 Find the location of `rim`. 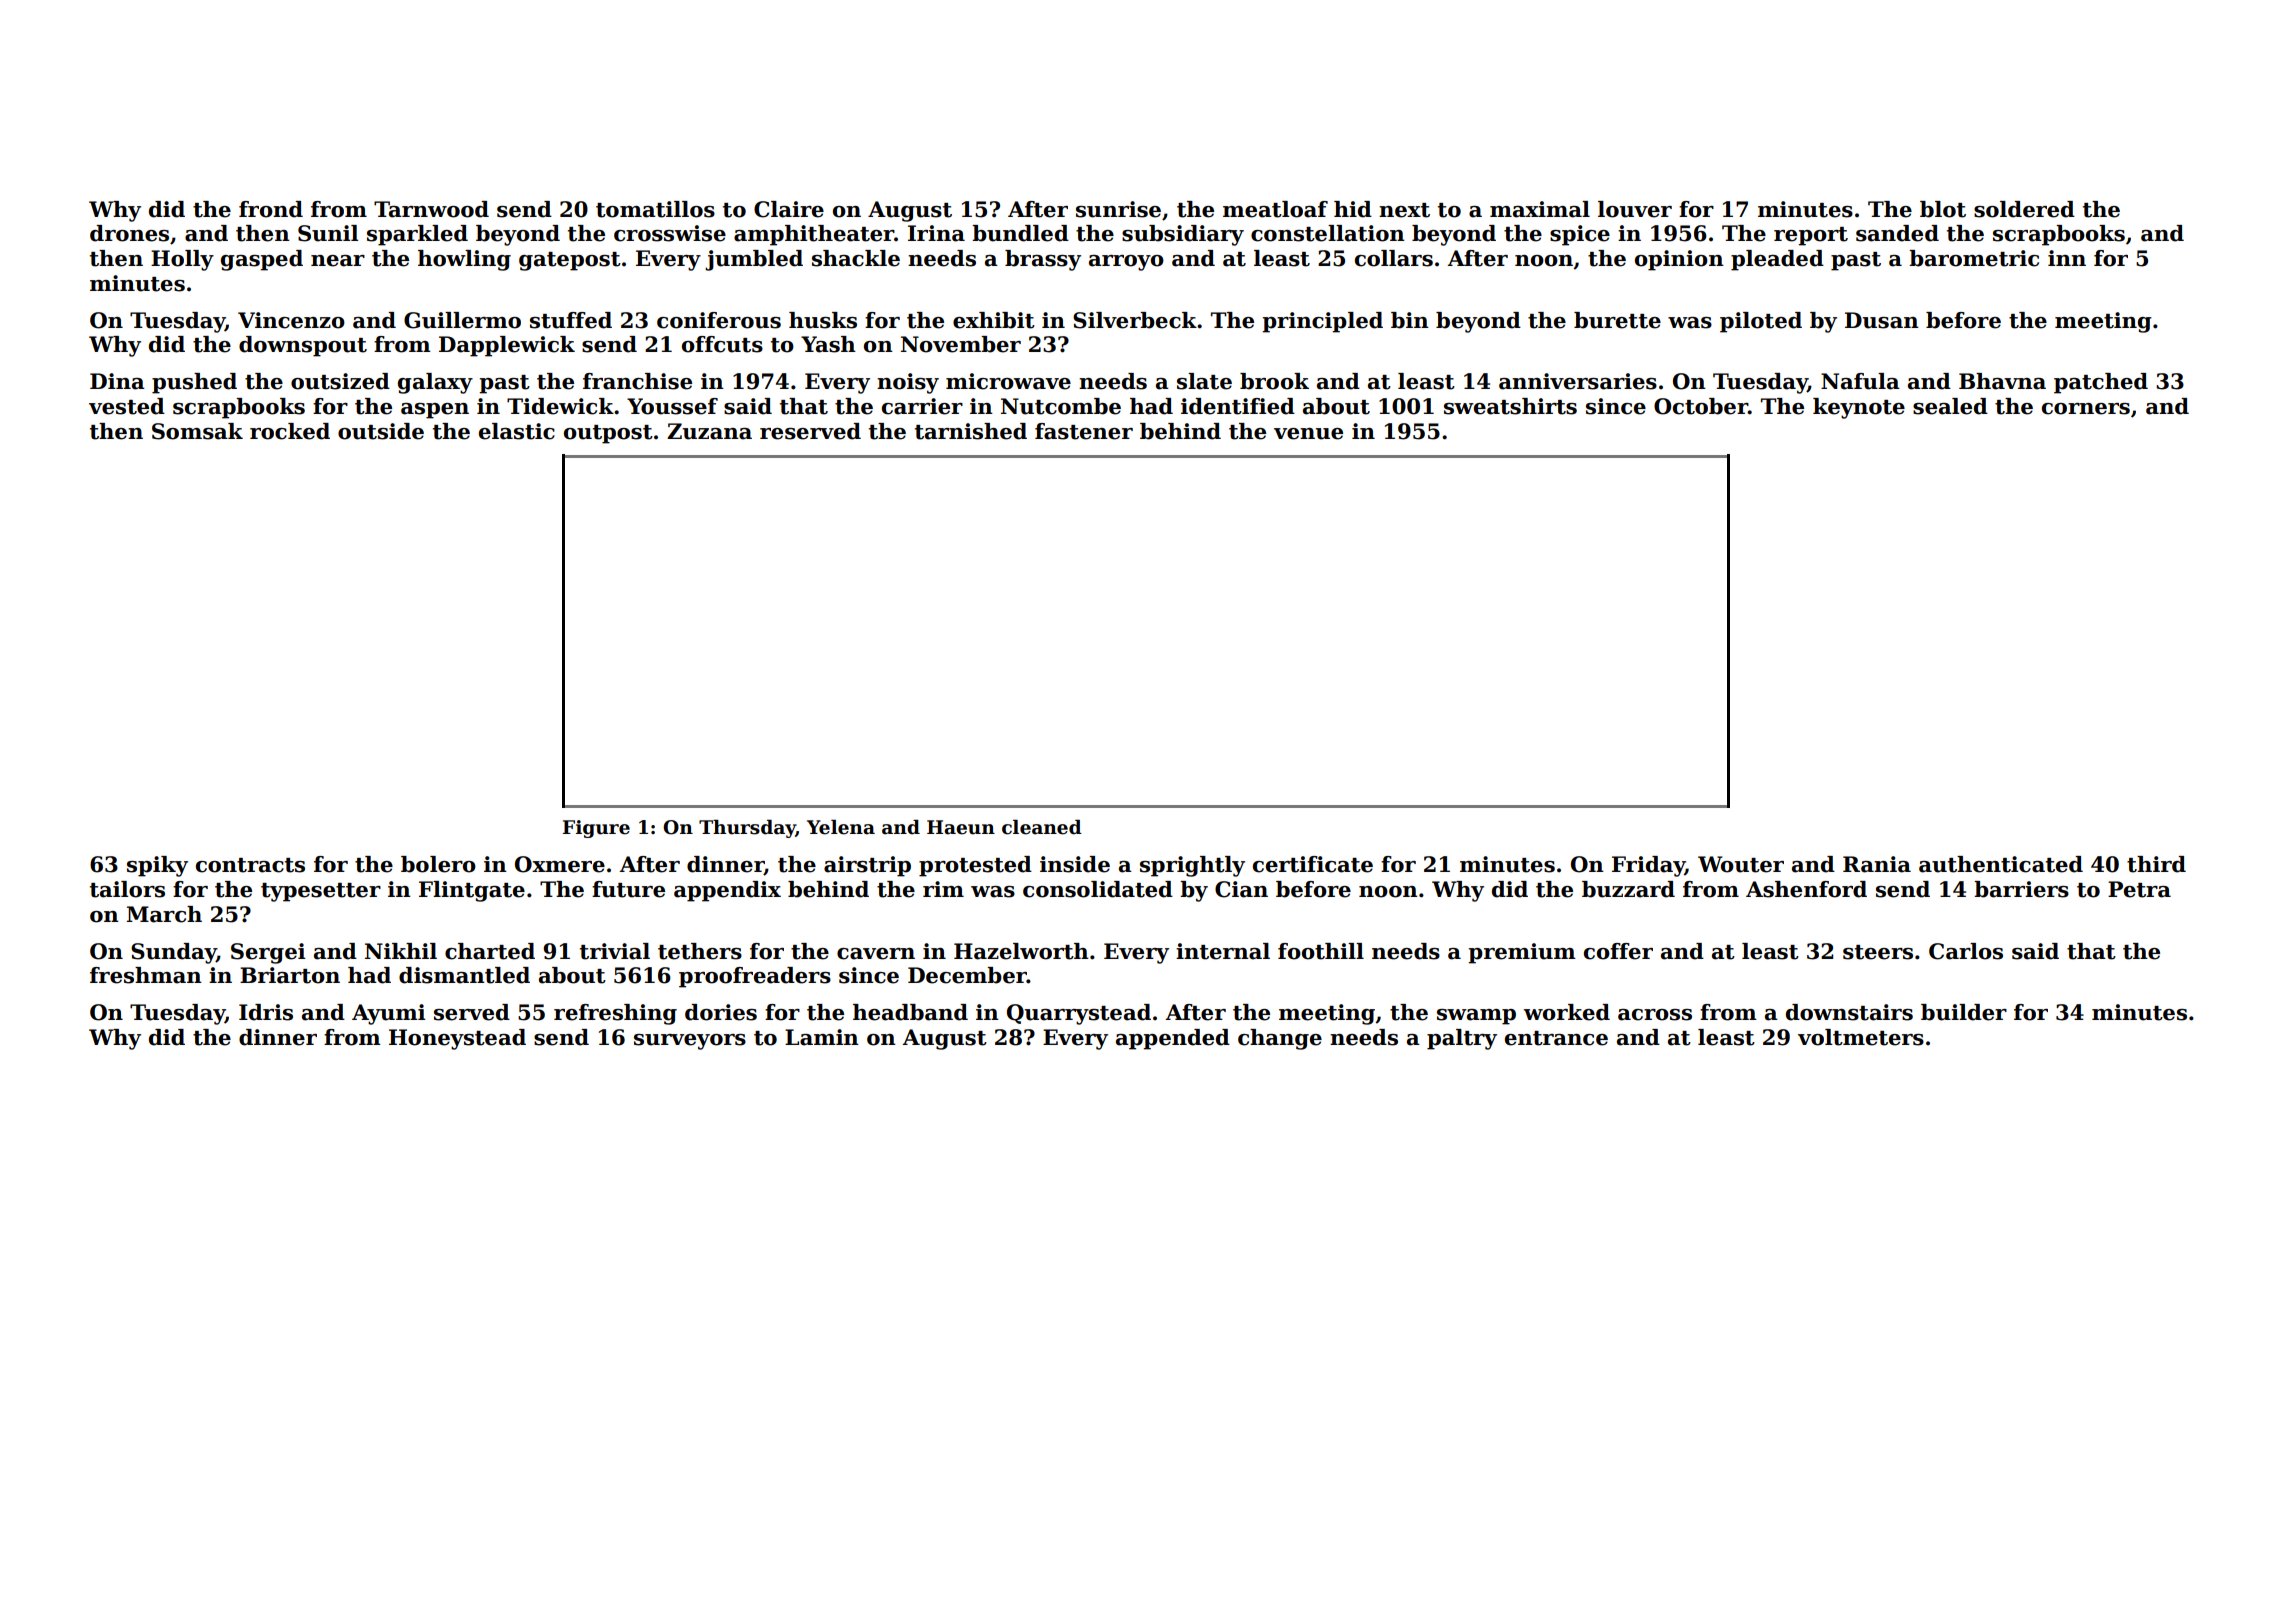

rim is located at coordinates (943, 889).
